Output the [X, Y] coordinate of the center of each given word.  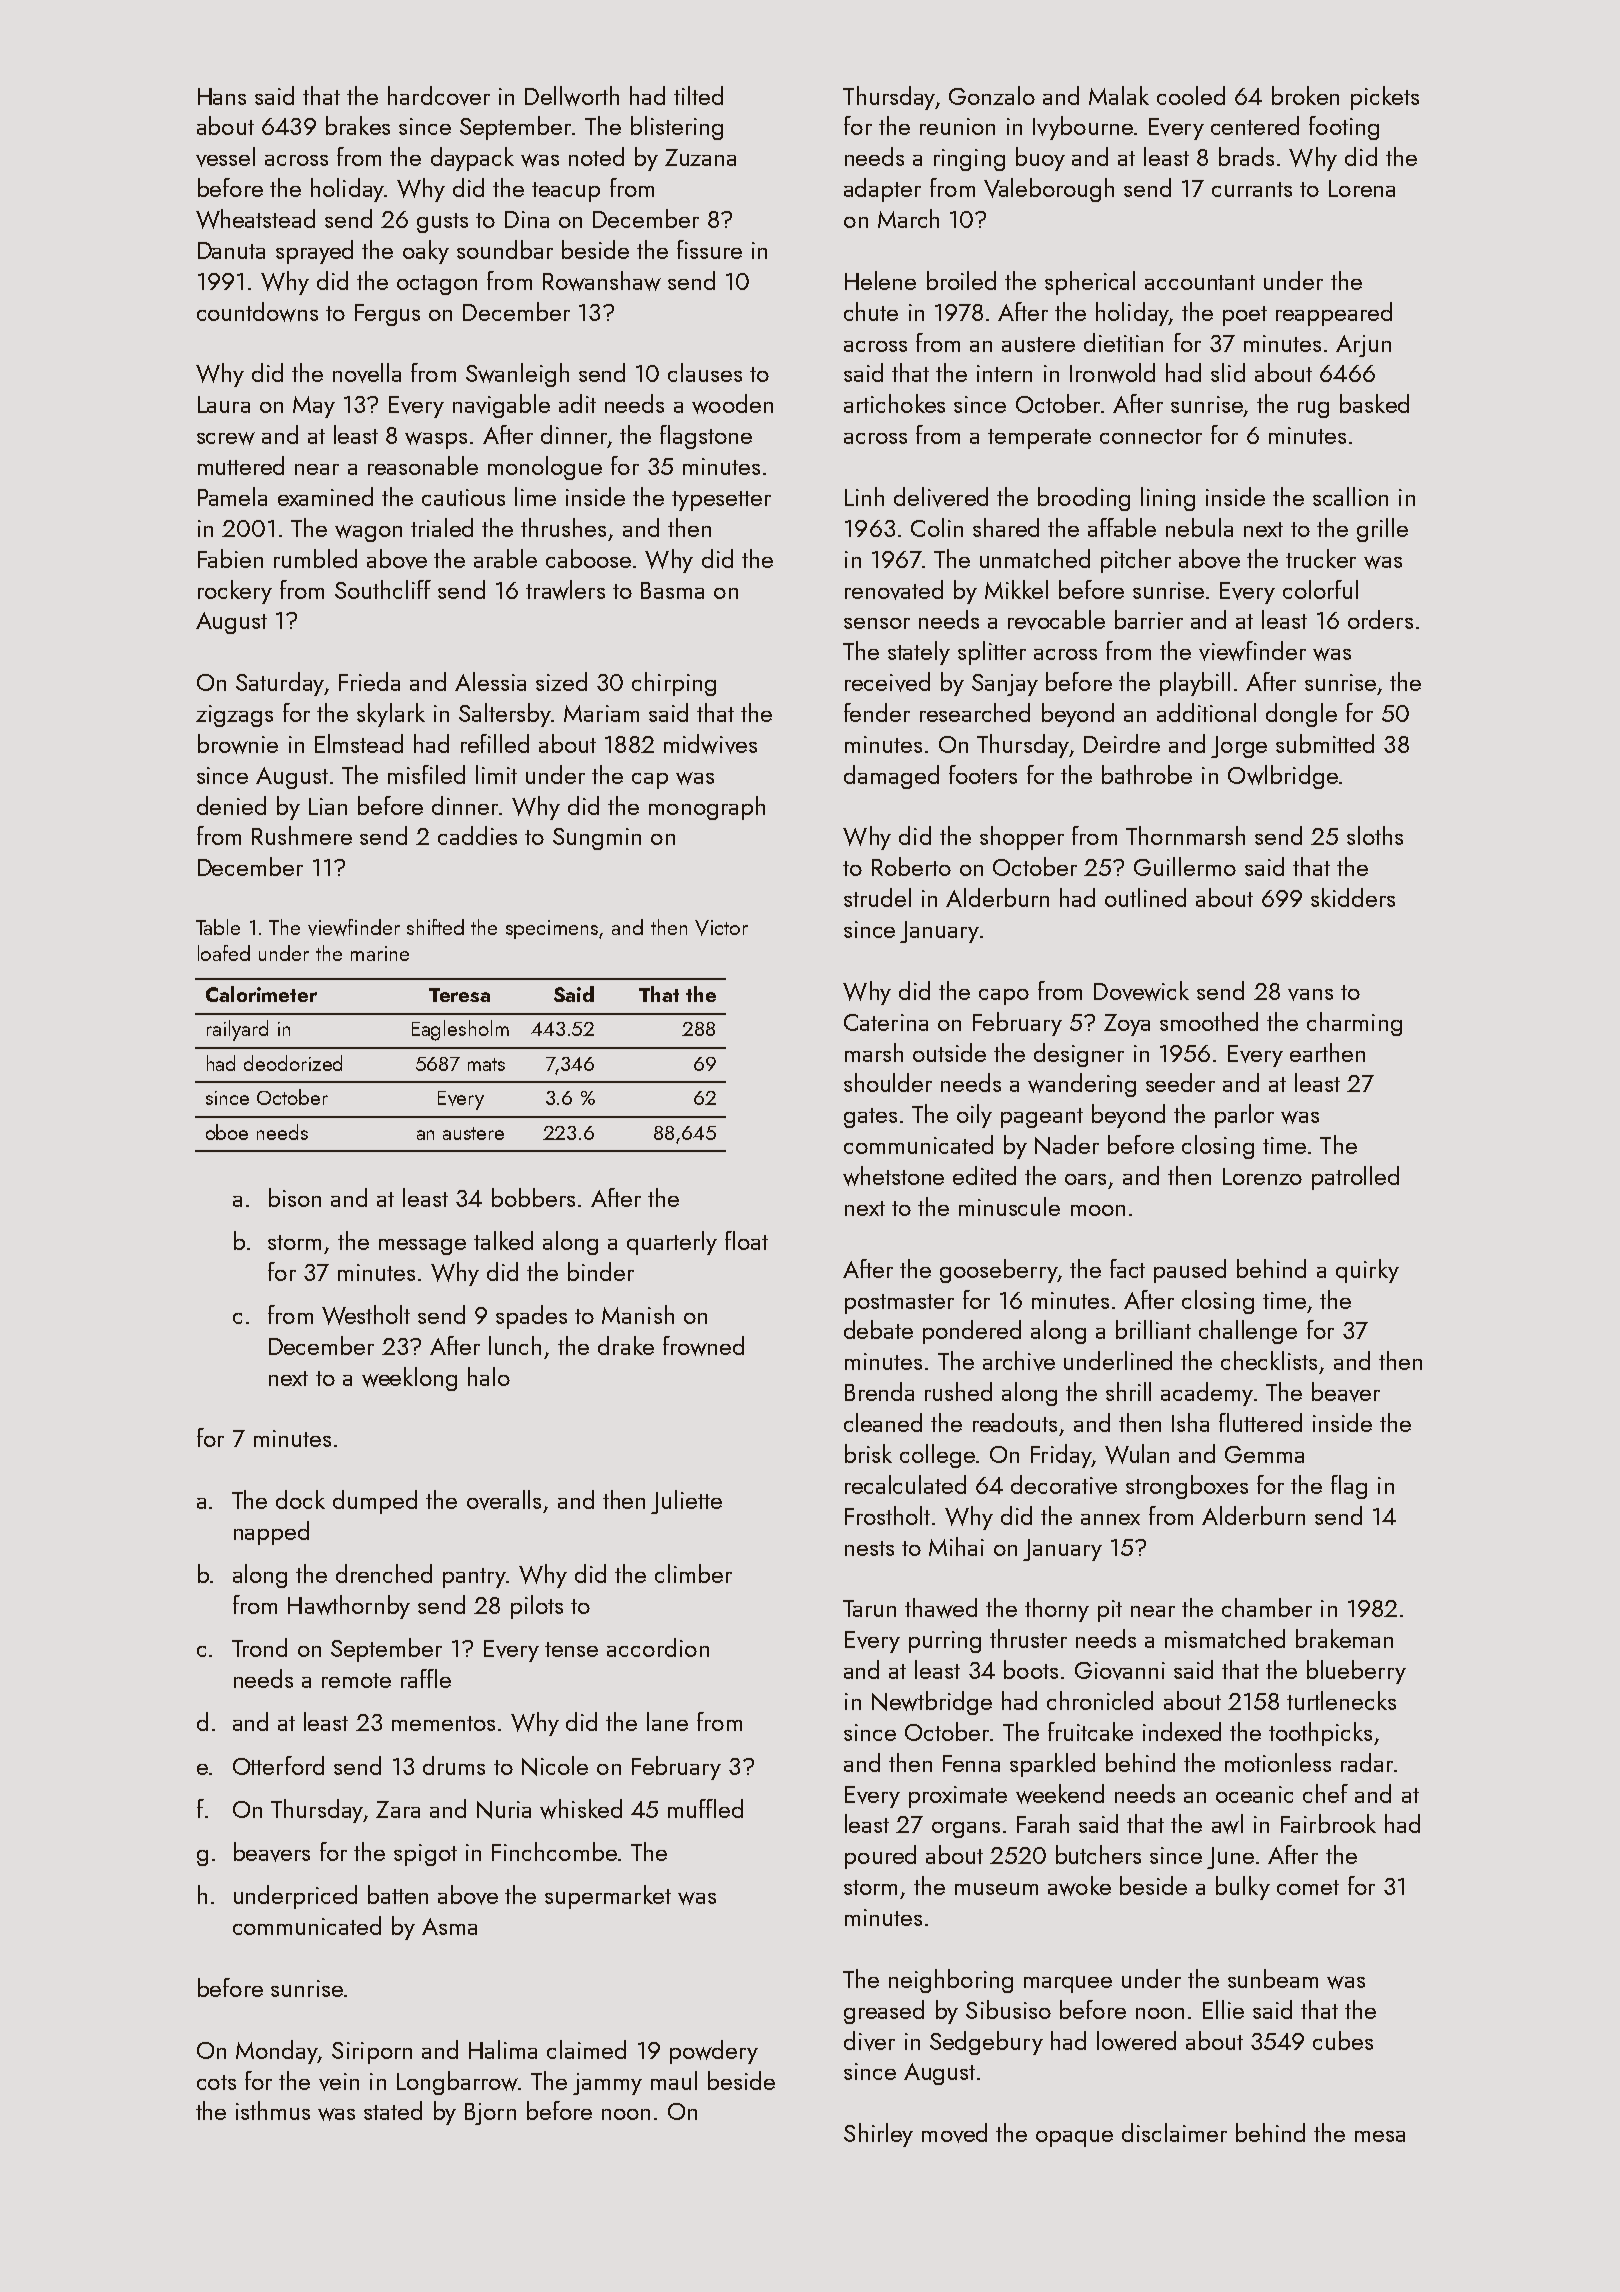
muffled [705, 1808]
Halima [503, 2049]
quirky [1367, 1271]
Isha [1190, 1422]
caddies [477, 835]
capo [1004, 997]
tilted [698, 95]
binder [601, 1271]
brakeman [1344, 1638]
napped [271, 1533]
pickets [1385, 98]
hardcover [439, 96]
